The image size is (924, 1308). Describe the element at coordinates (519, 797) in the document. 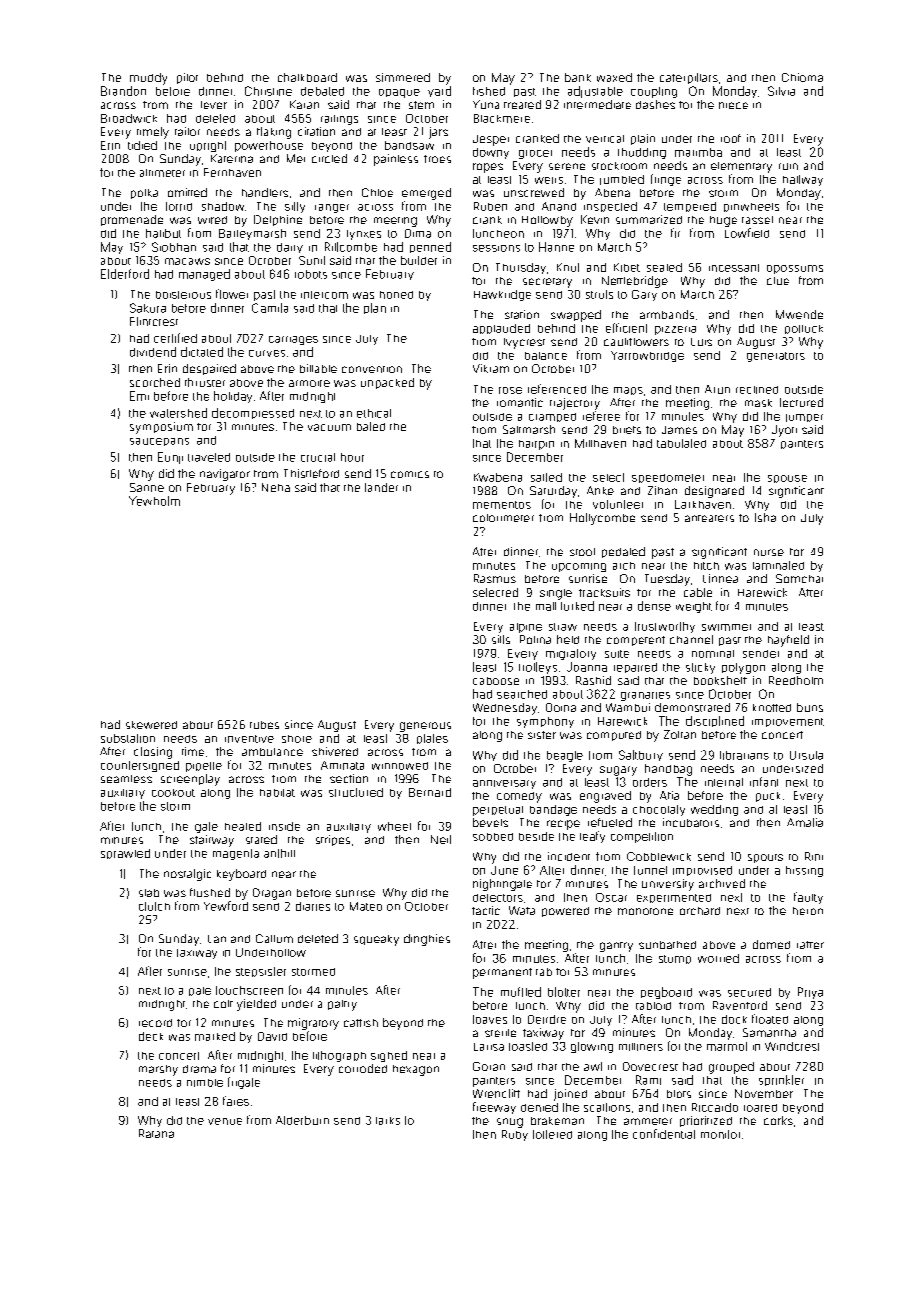

I see `comedy` at that location.
